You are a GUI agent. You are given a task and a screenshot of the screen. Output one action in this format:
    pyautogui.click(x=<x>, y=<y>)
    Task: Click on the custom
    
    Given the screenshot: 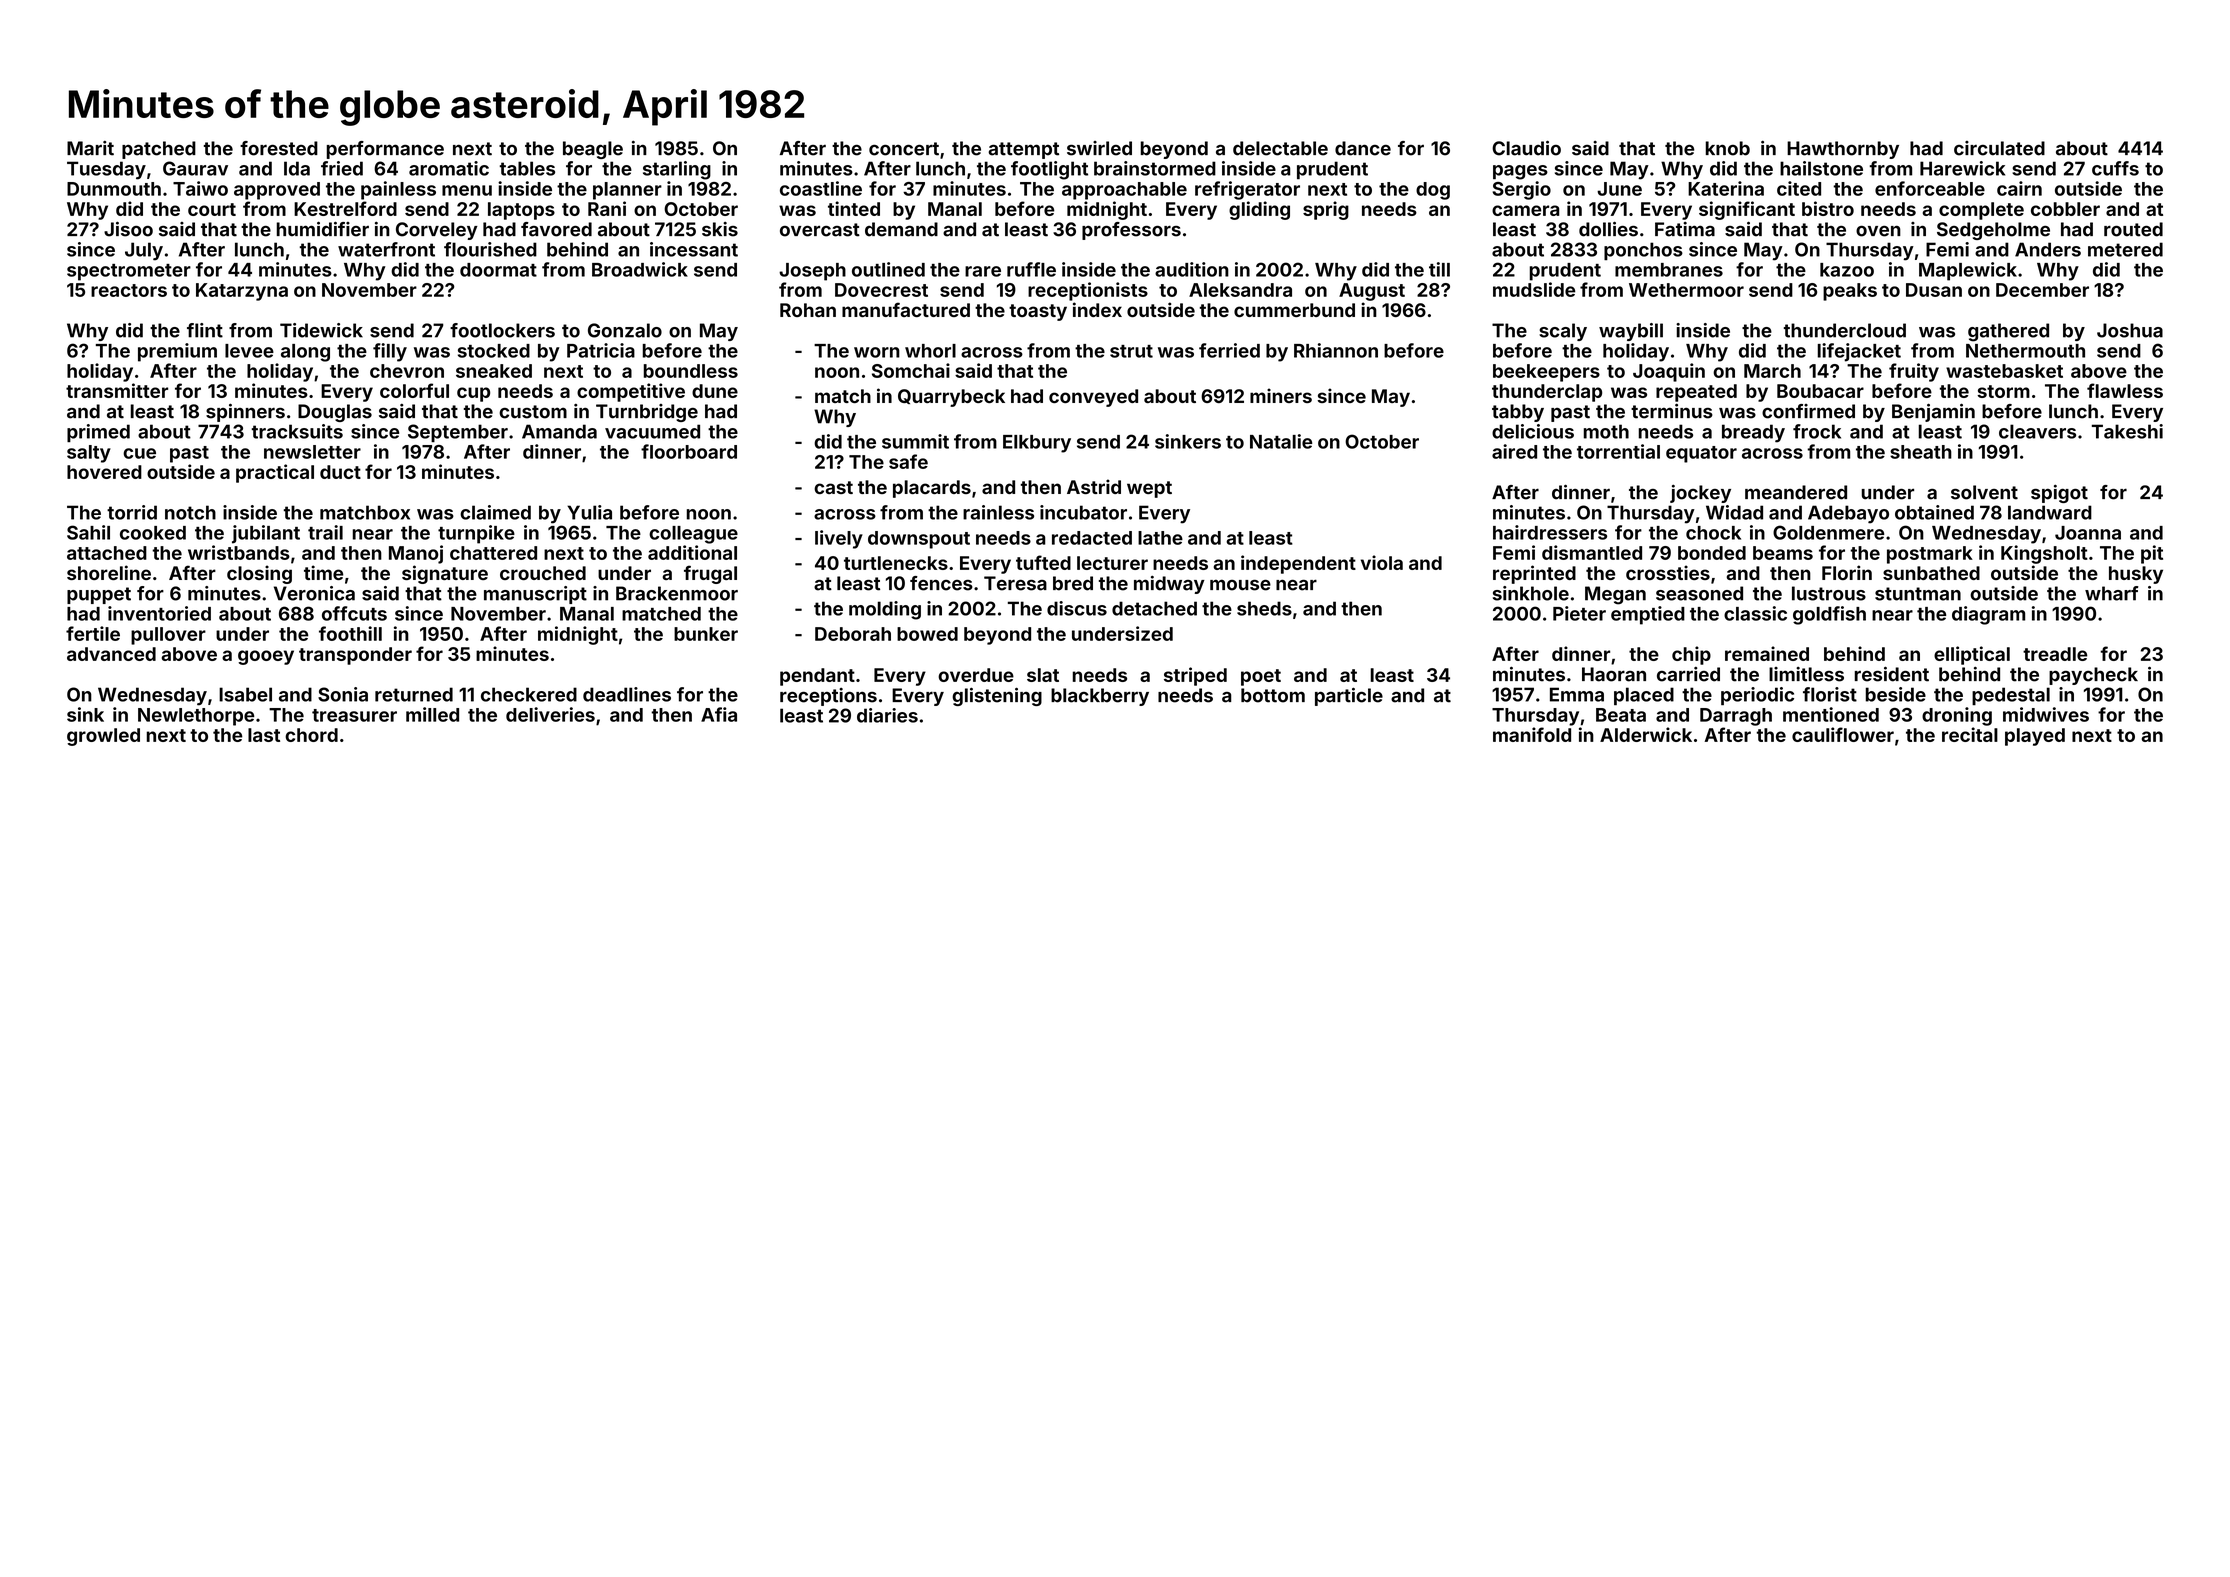 What is the action you would take?
    pyautogui.click(x=533, y=412)
